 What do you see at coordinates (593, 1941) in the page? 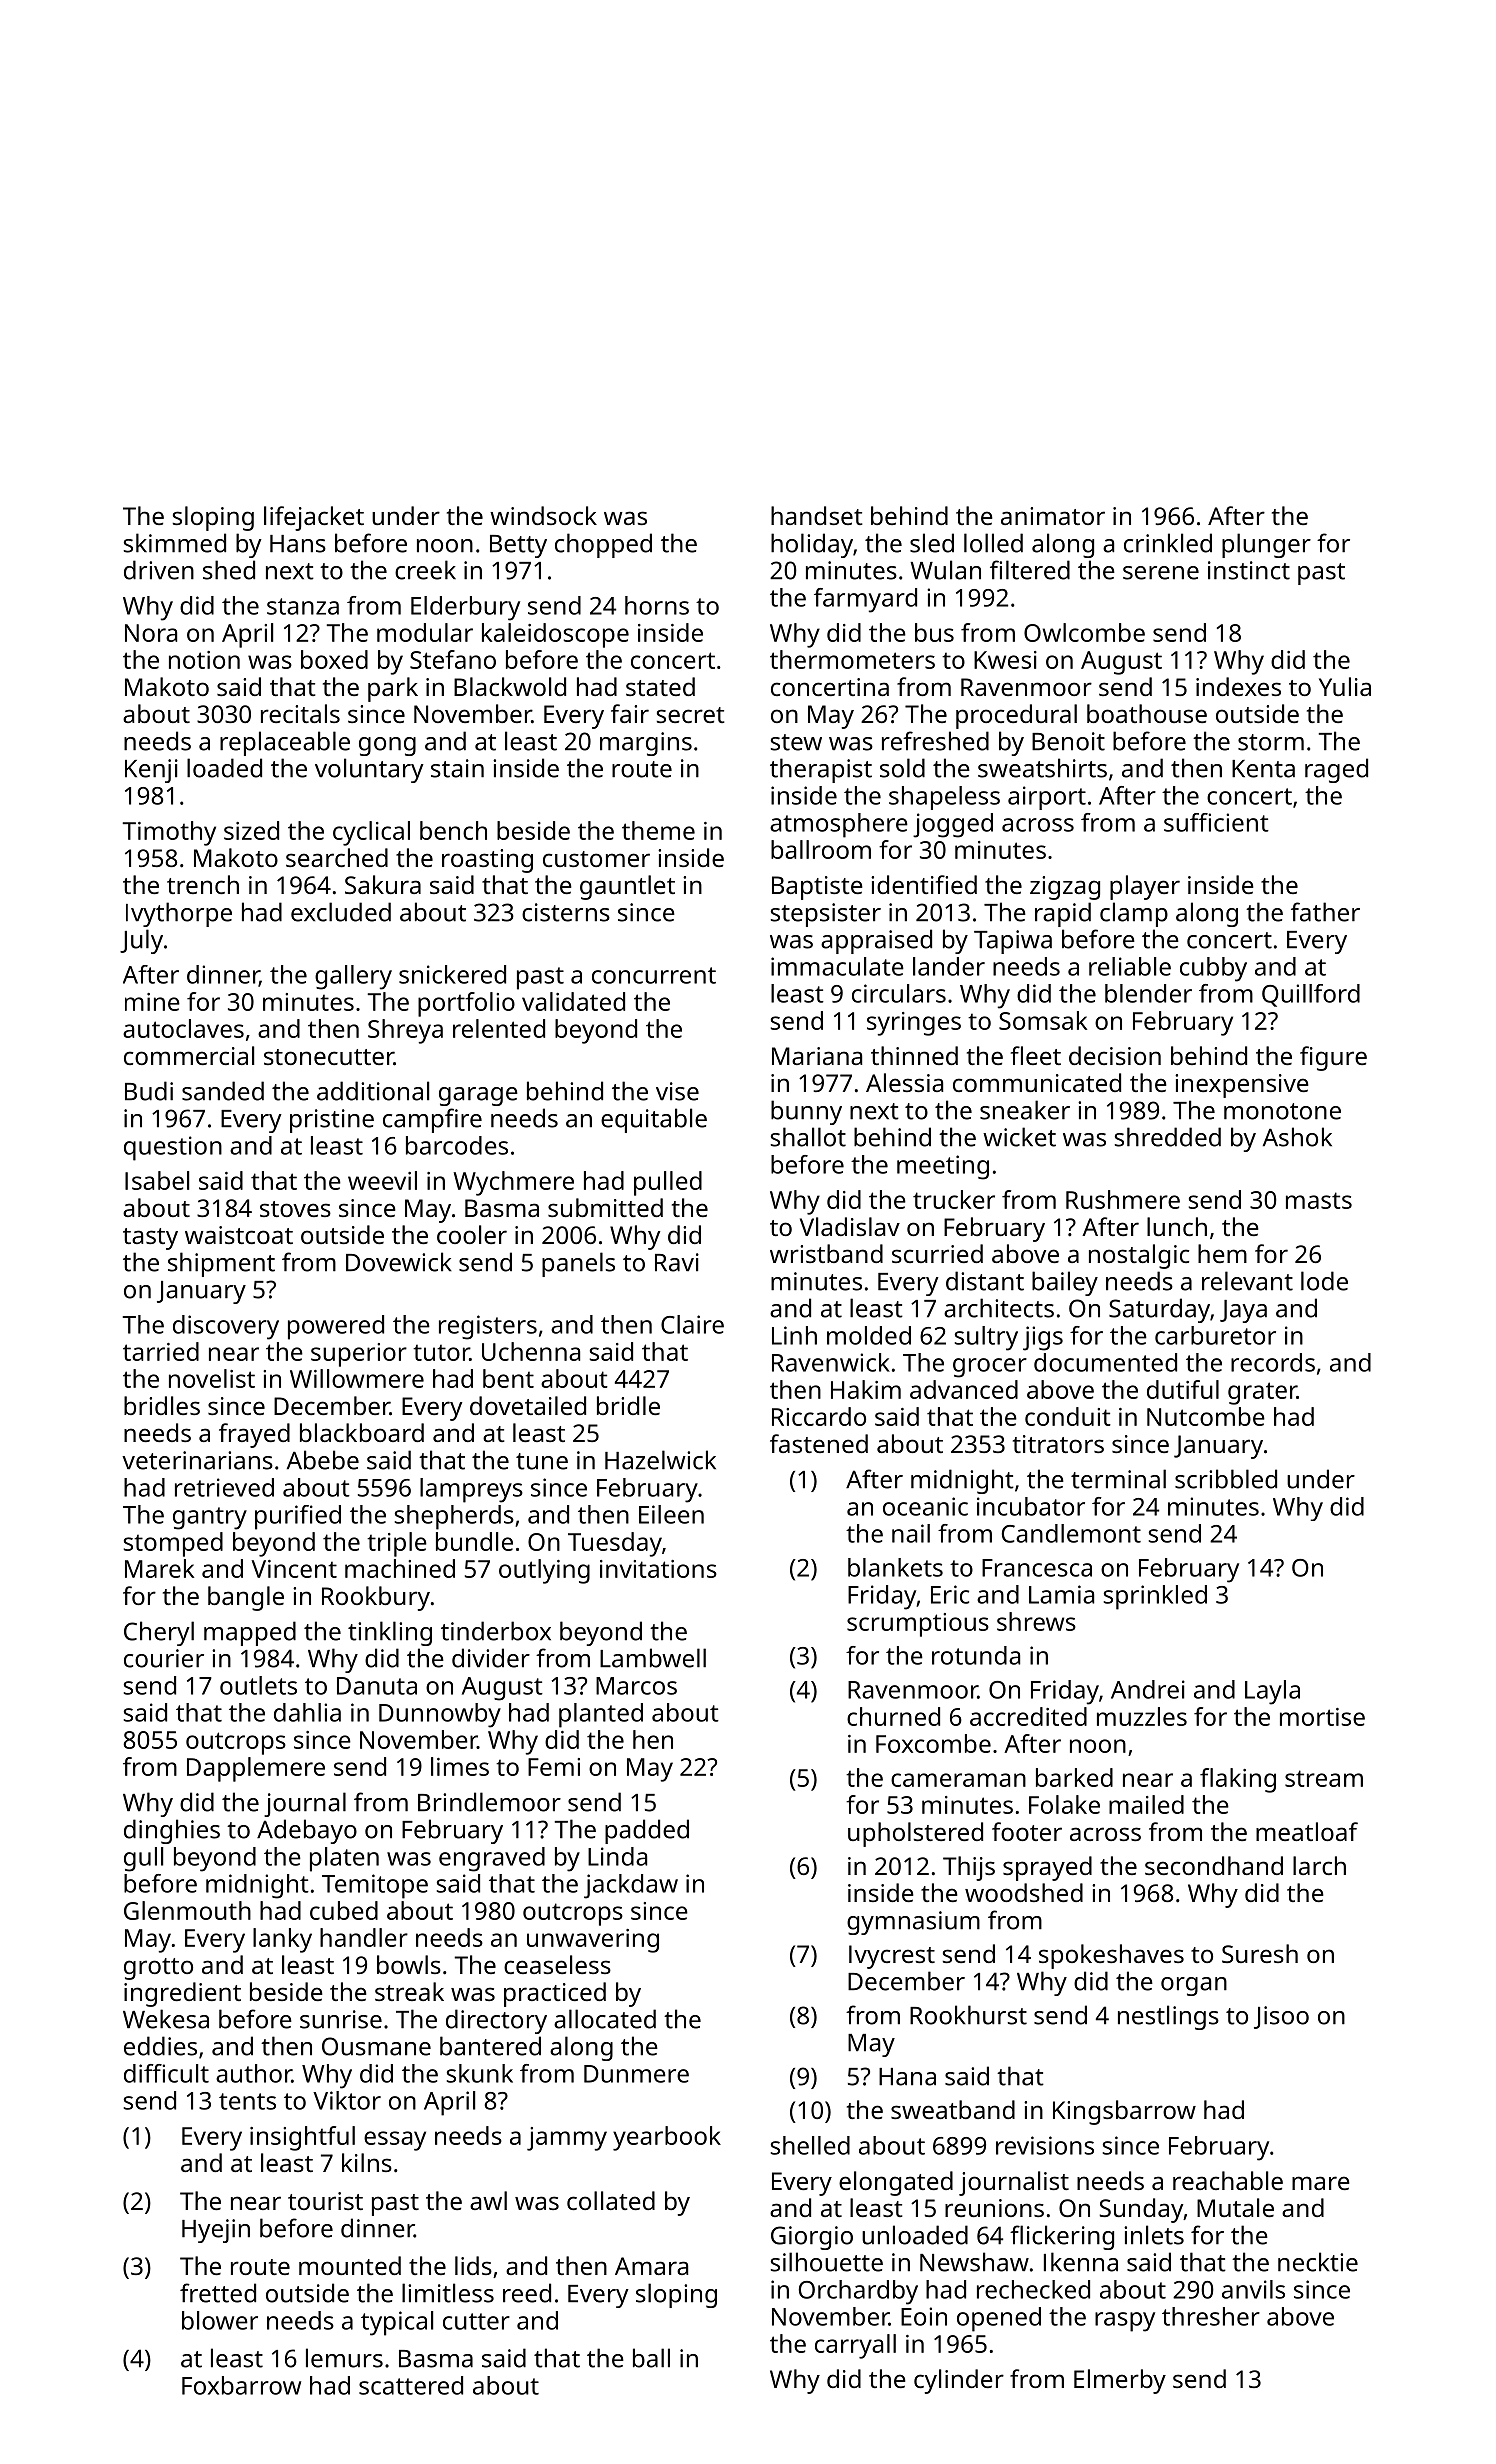
I see `unwavering` at bounding box center [593, 1941].
